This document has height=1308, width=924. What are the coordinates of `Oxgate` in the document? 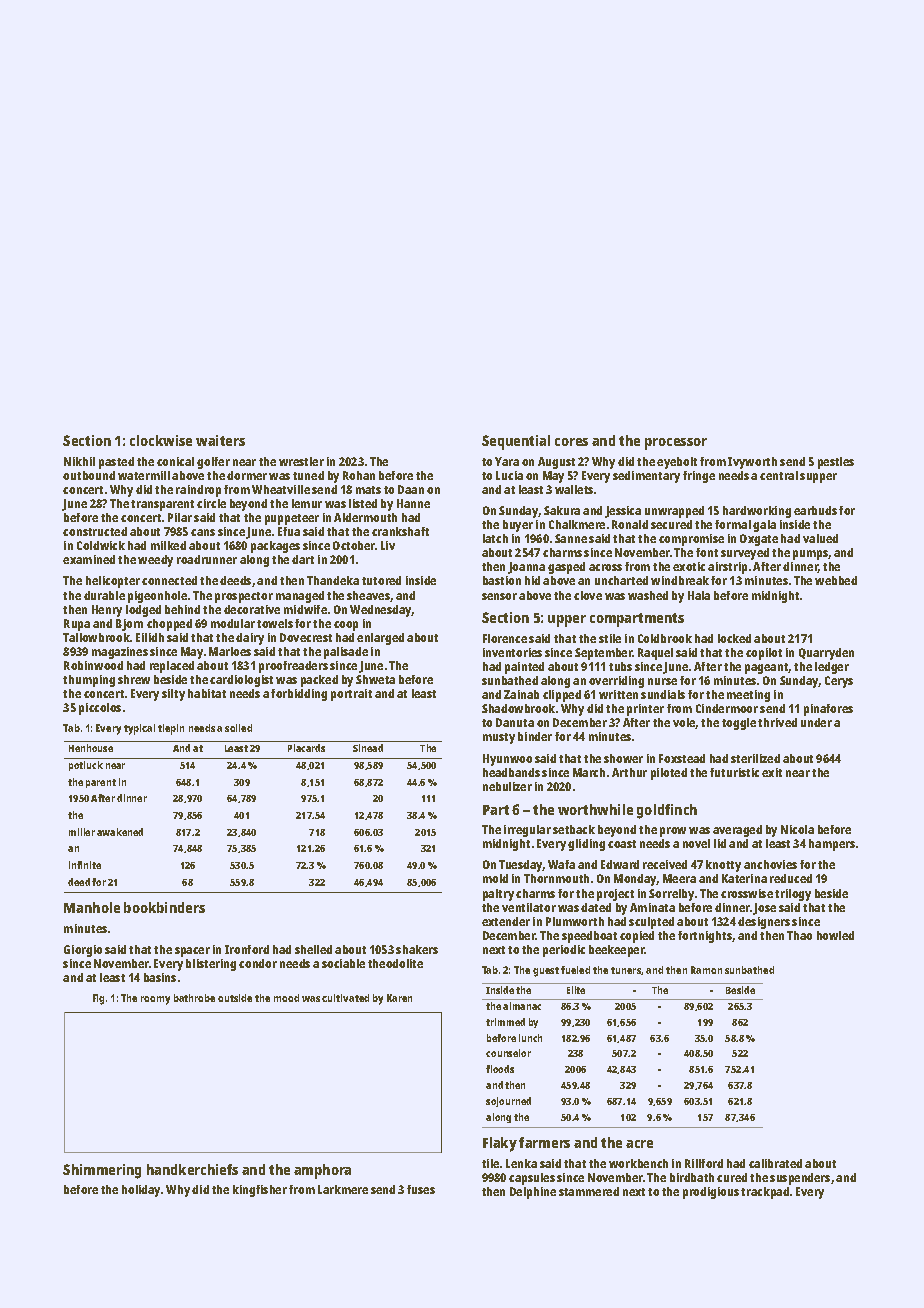 It's located at (759, 540).
